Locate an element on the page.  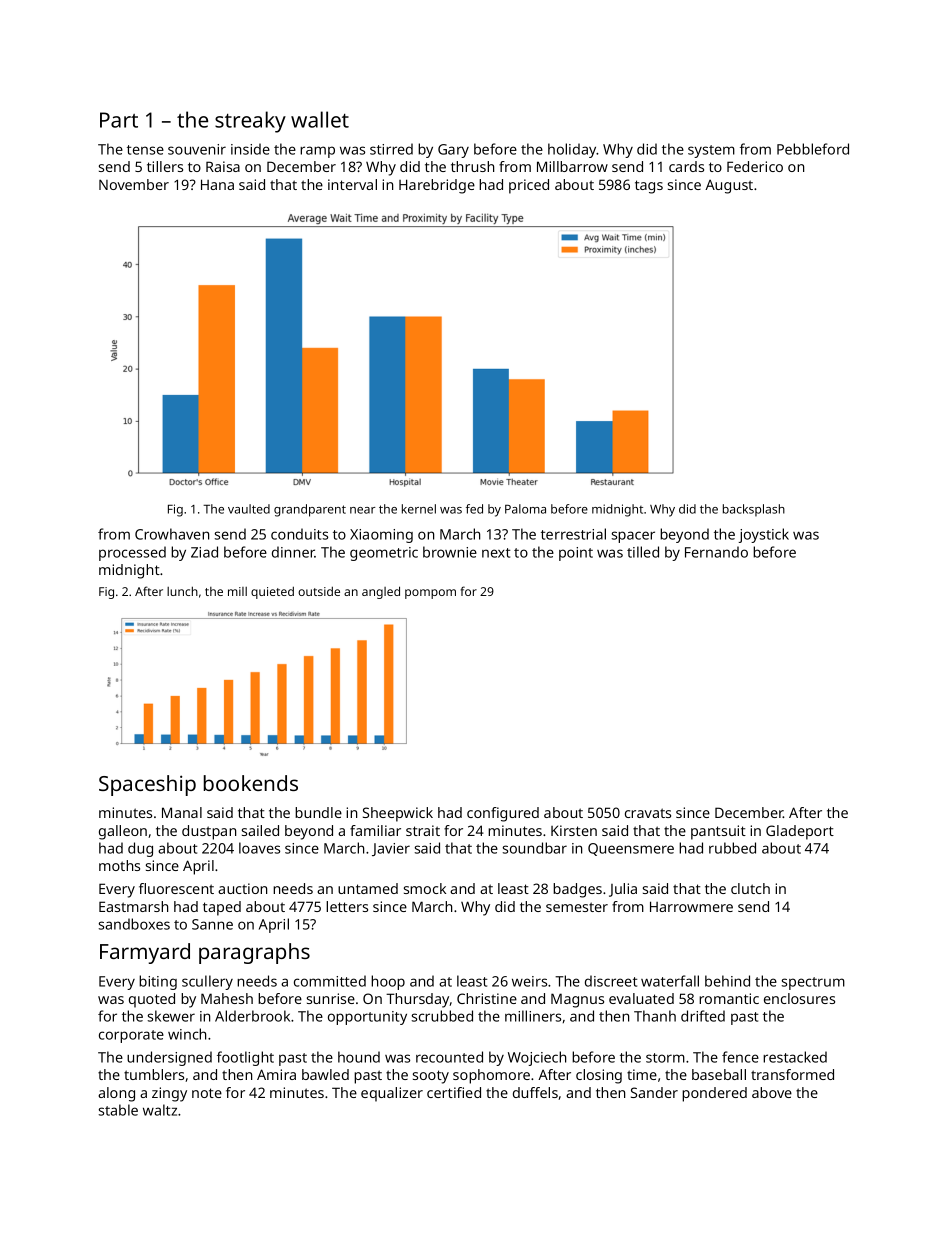
Pebbleford is located at coordinates (813, 149).
